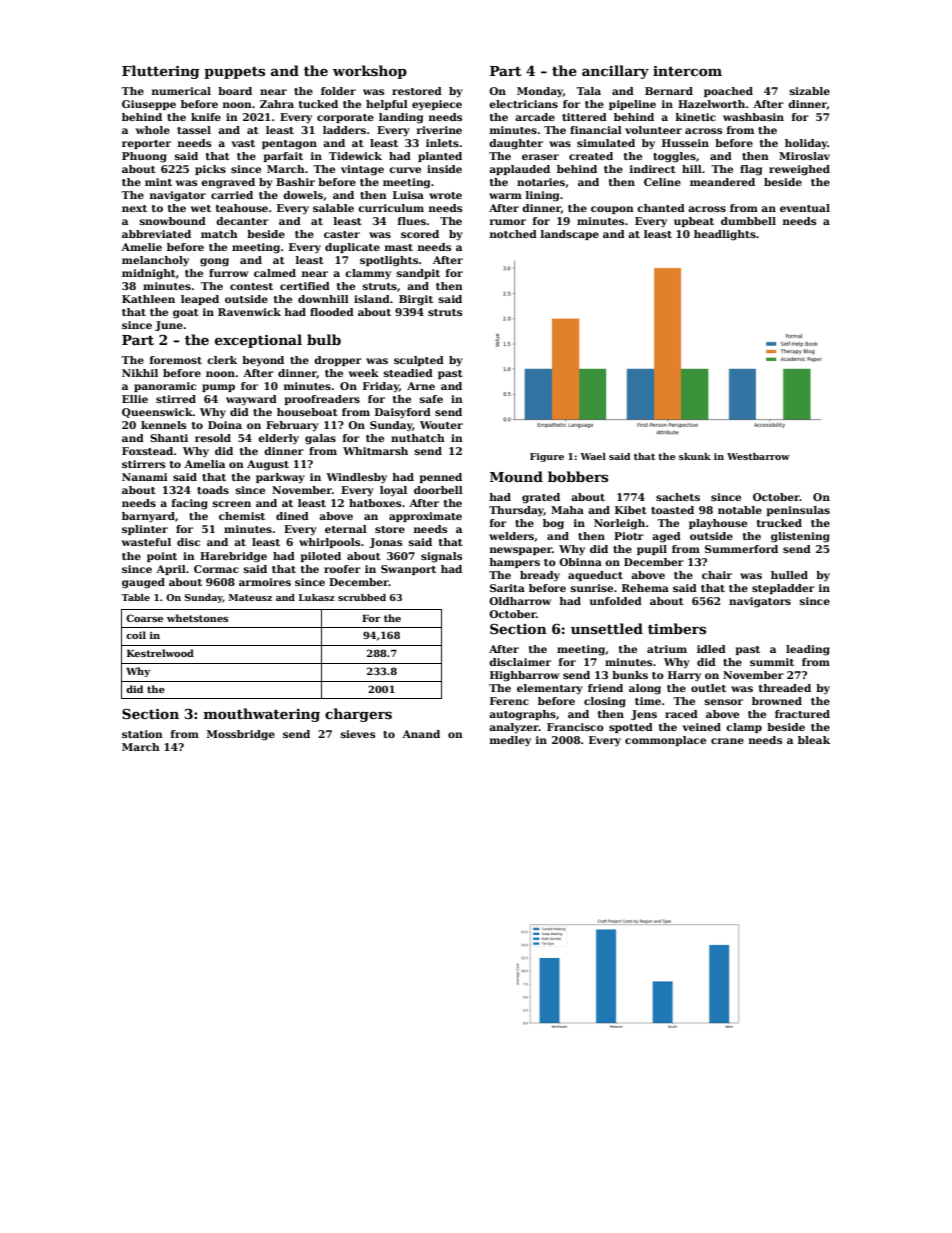 The image size is (952, 1233). I want to click on puppets, so click(234, 73).
